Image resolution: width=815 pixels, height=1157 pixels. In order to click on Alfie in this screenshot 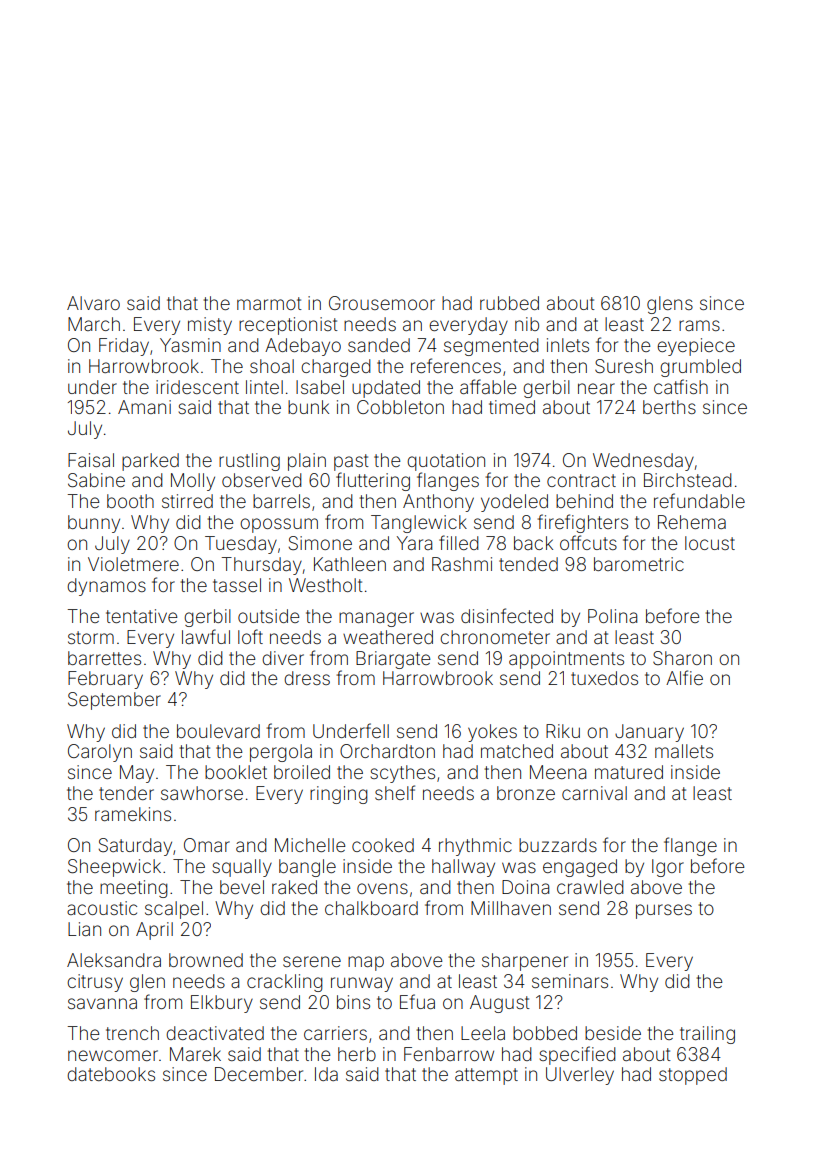, I will do `click(684, 677)`.
